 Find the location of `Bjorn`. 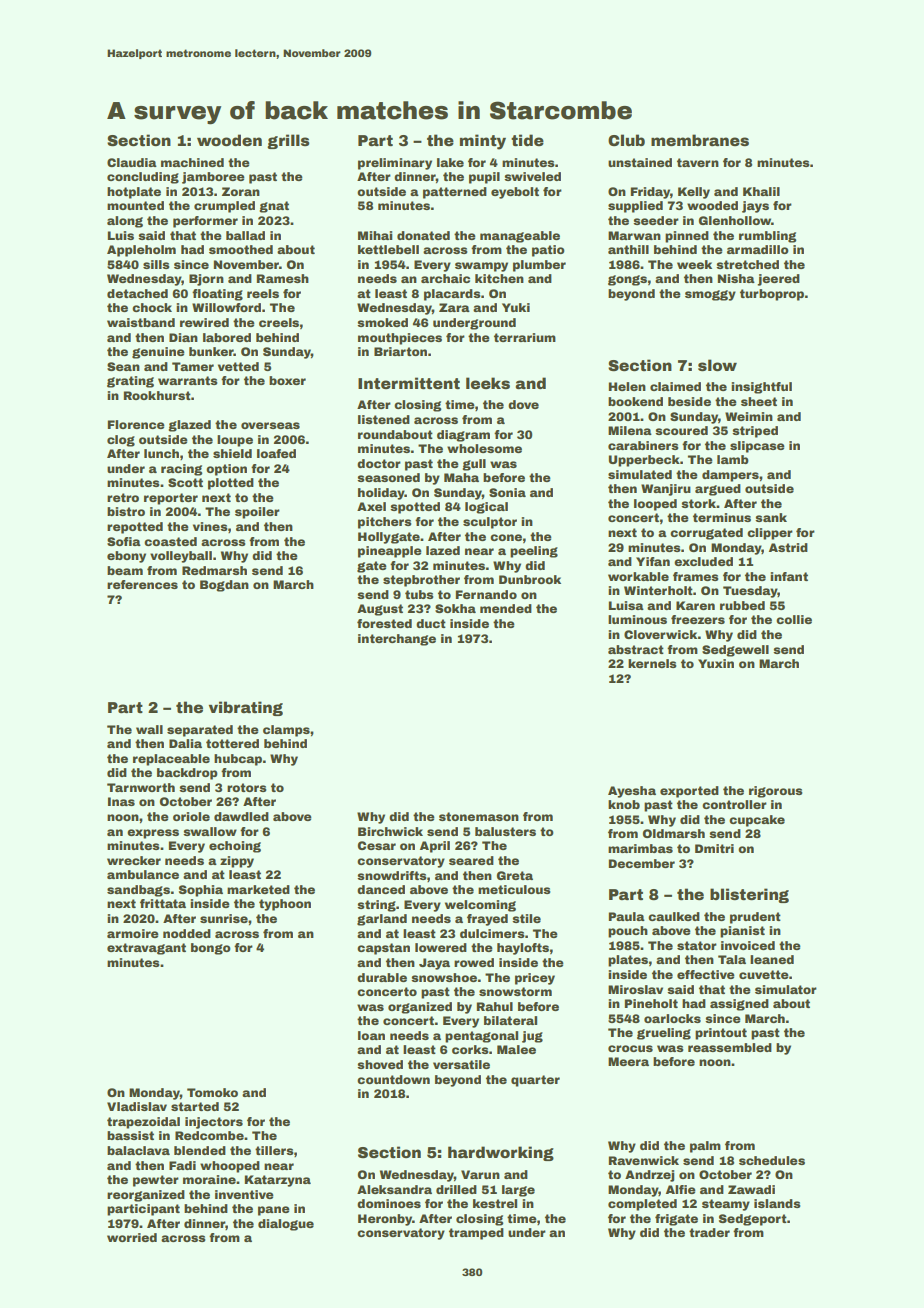

Bjorn is located at coordinates (206, 280).
